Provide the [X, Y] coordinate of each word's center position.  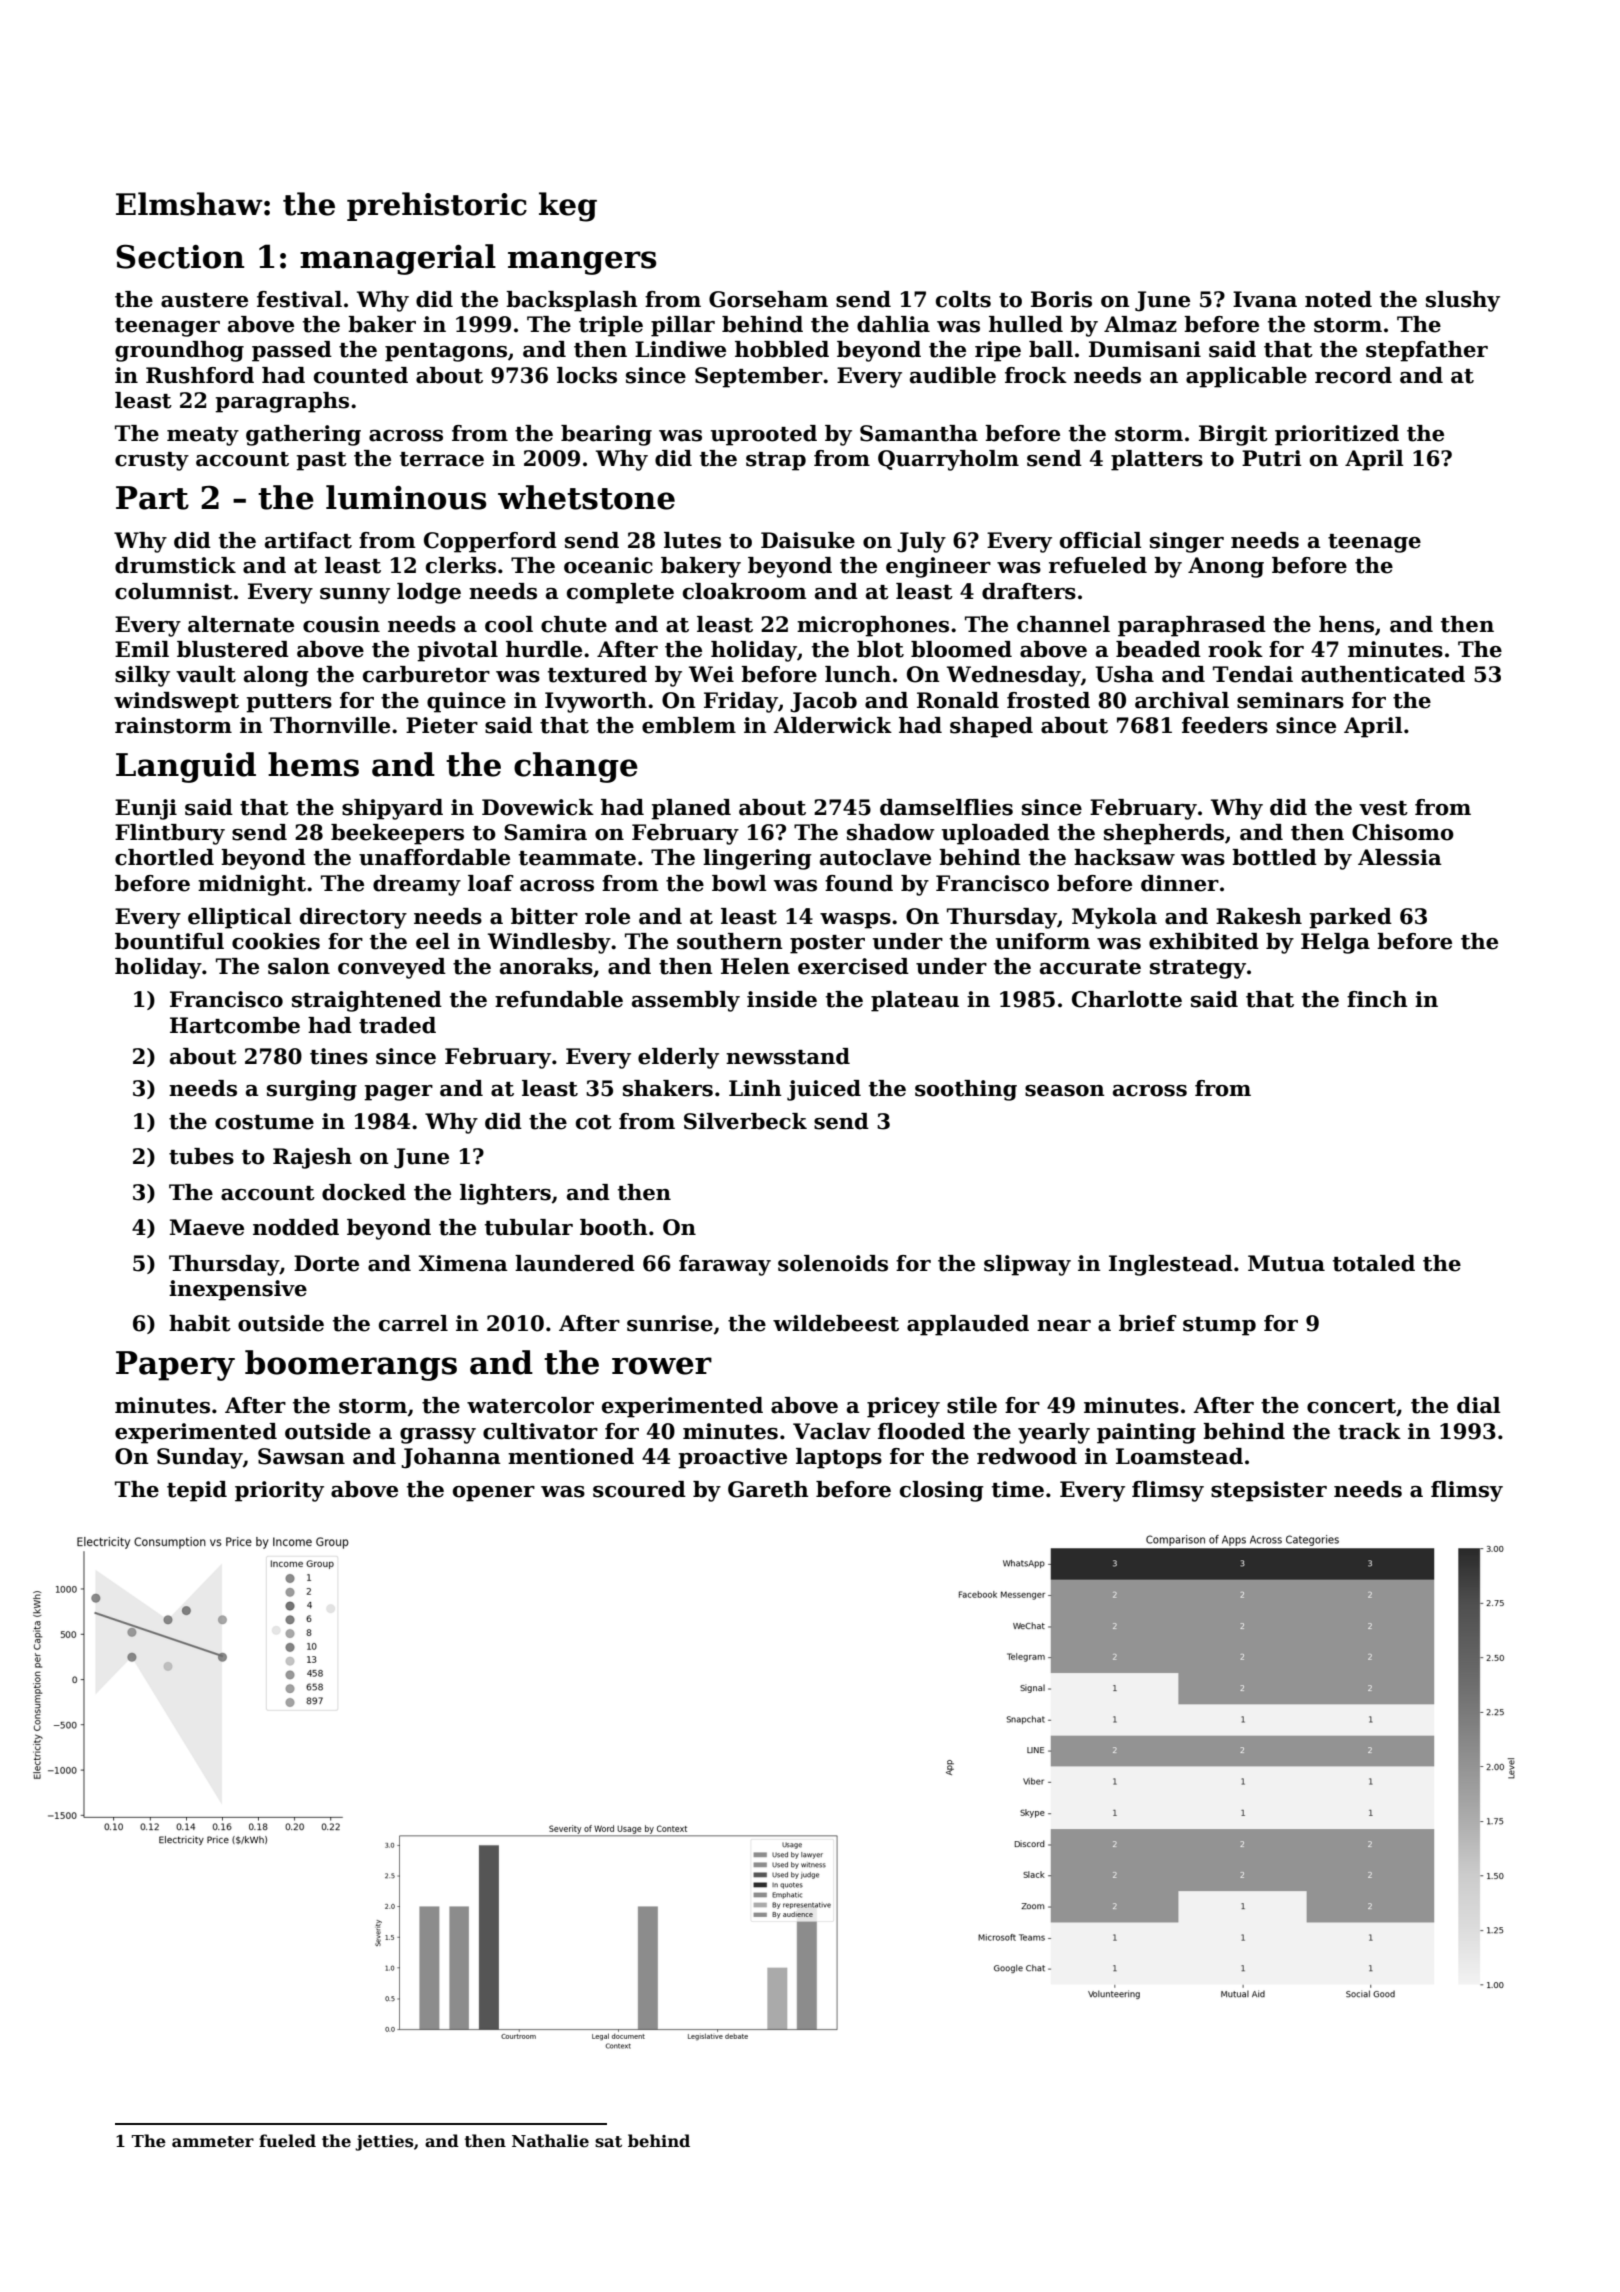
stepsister [1269, 1491]
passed [292, 351]
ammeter [213, 2142]
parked [1350, 918]
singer [1187, 542]
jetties [384, 2143]
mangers [582, 263]
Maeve [207, 1227]
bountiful [169, 941]
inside [782, 999]
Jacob [823, 702]
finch [1377, 999]
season [1065, 1091]
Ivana [1265, 299]
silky [142, 676]
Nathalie [550, 2141]
